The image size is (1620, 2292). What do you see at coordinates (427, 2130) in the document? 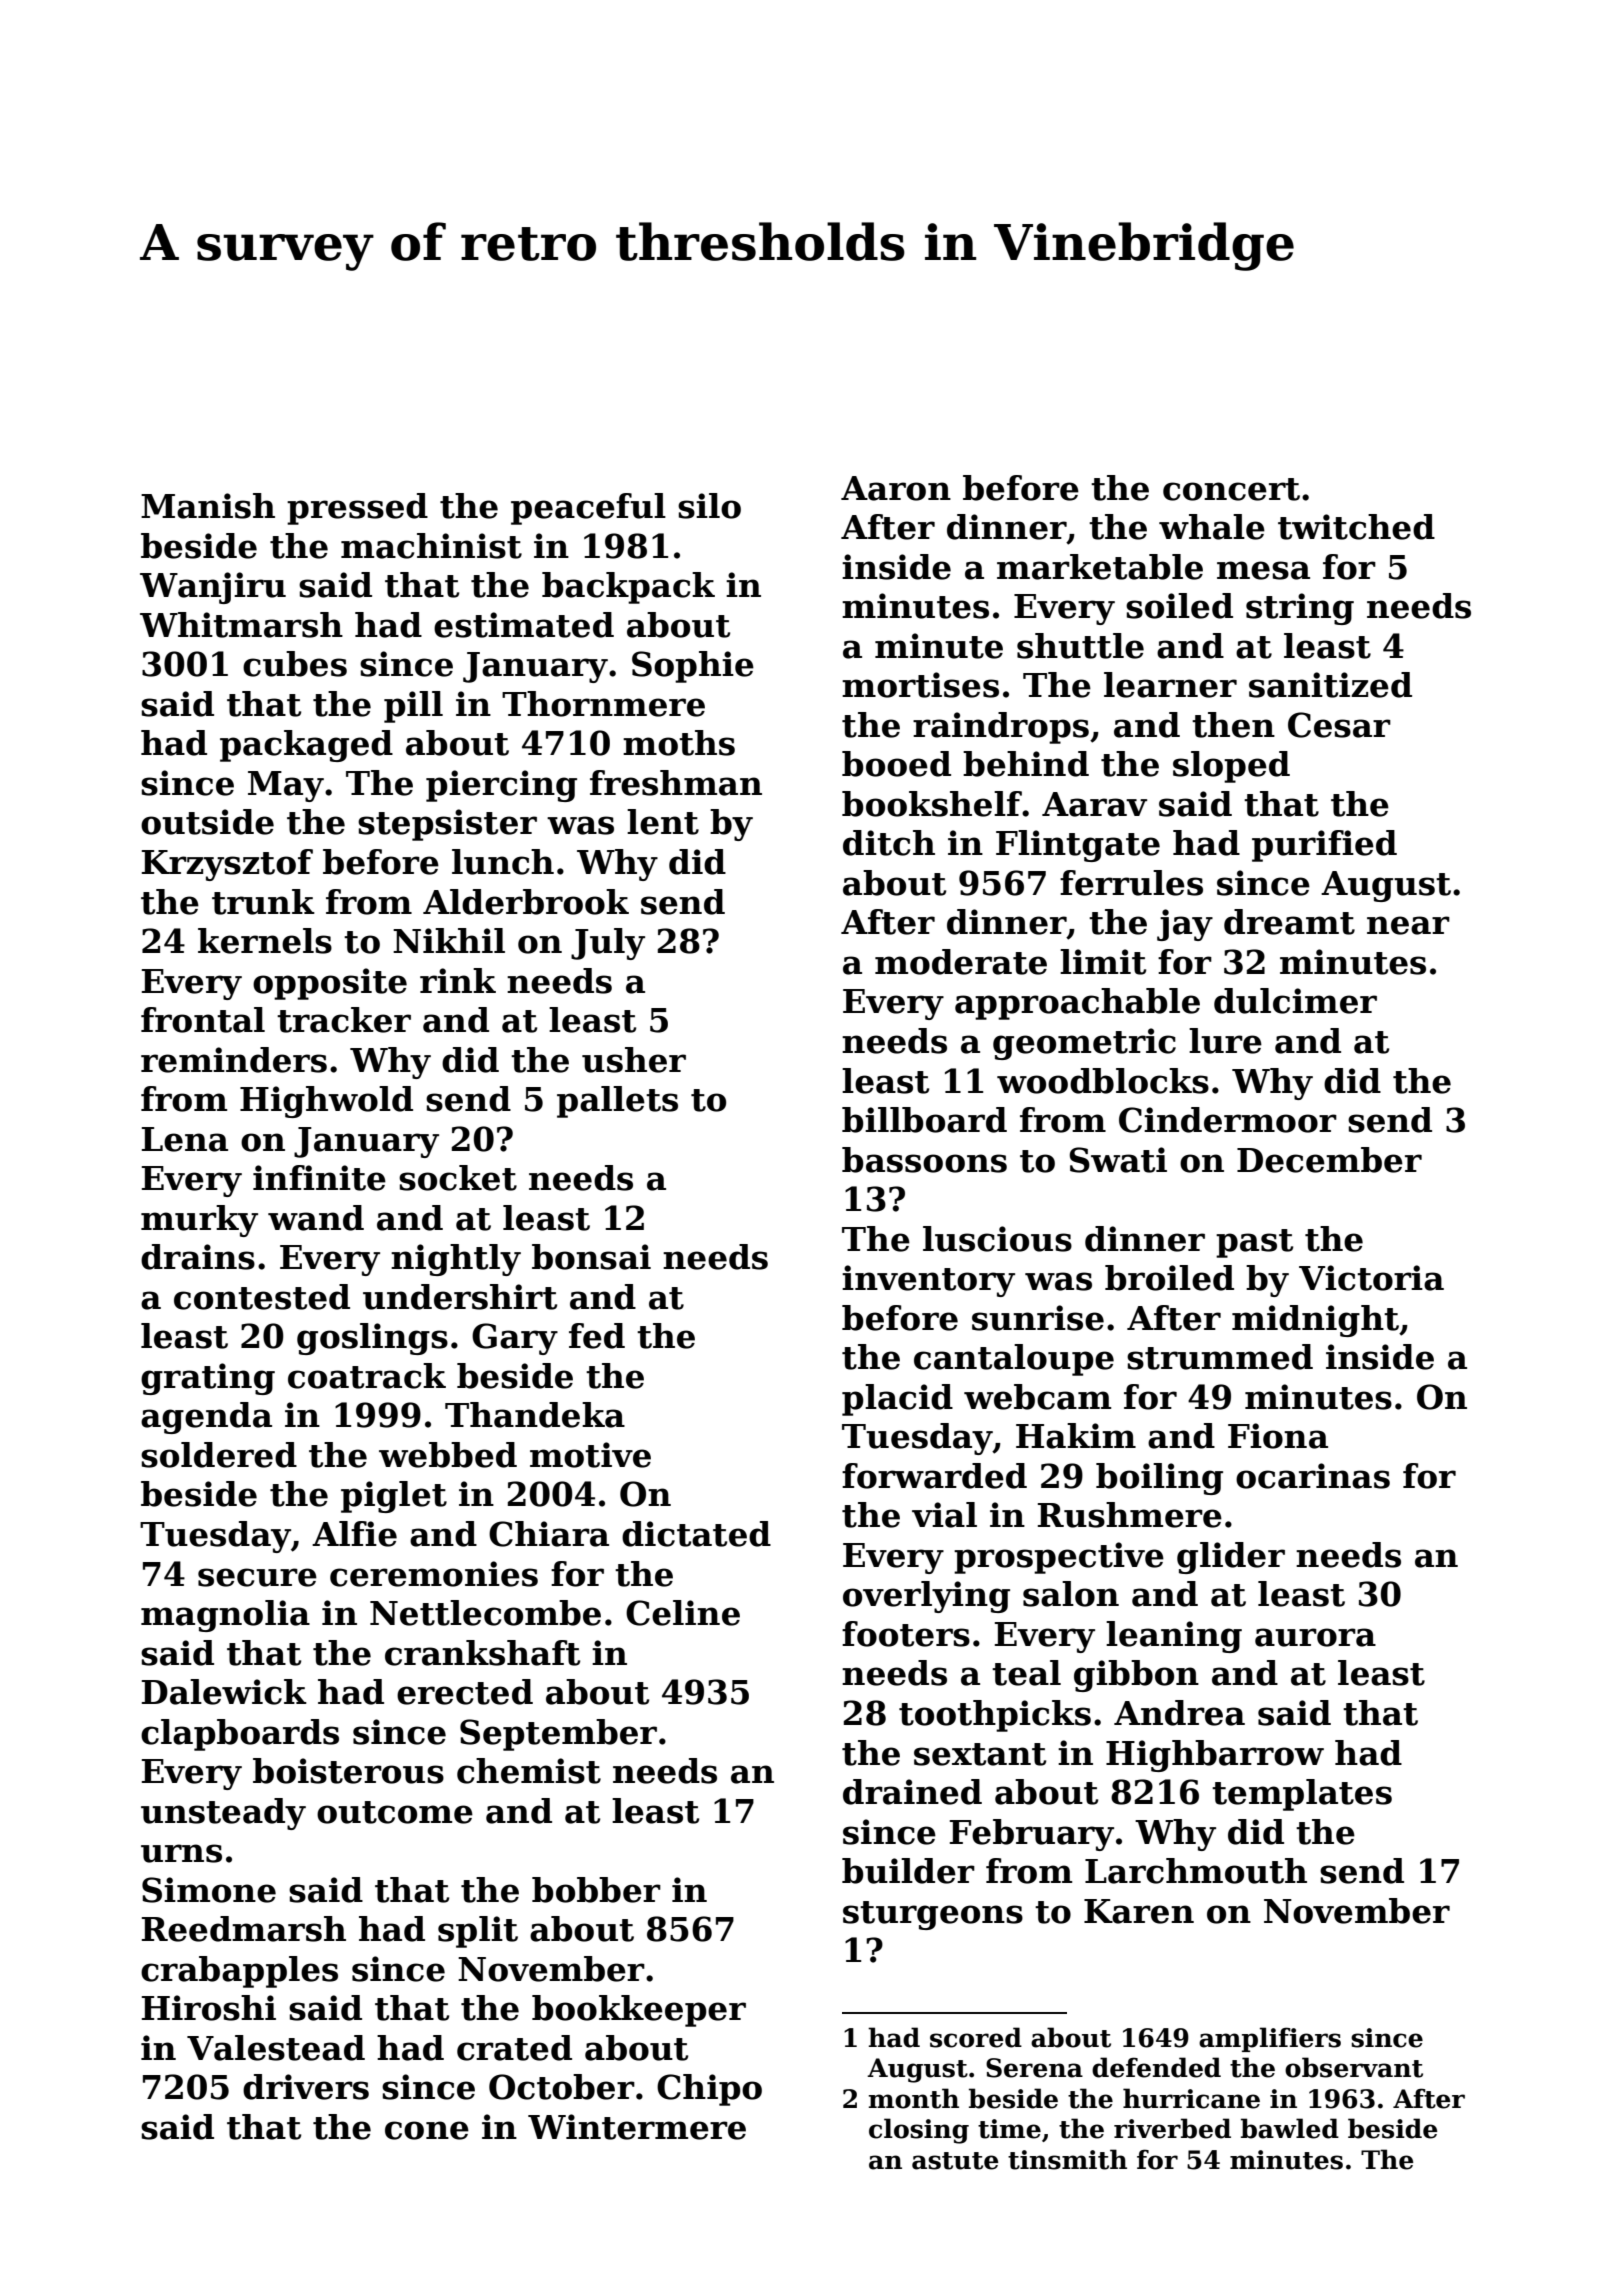
I see `cone` at bounding box center [427, 2130].
